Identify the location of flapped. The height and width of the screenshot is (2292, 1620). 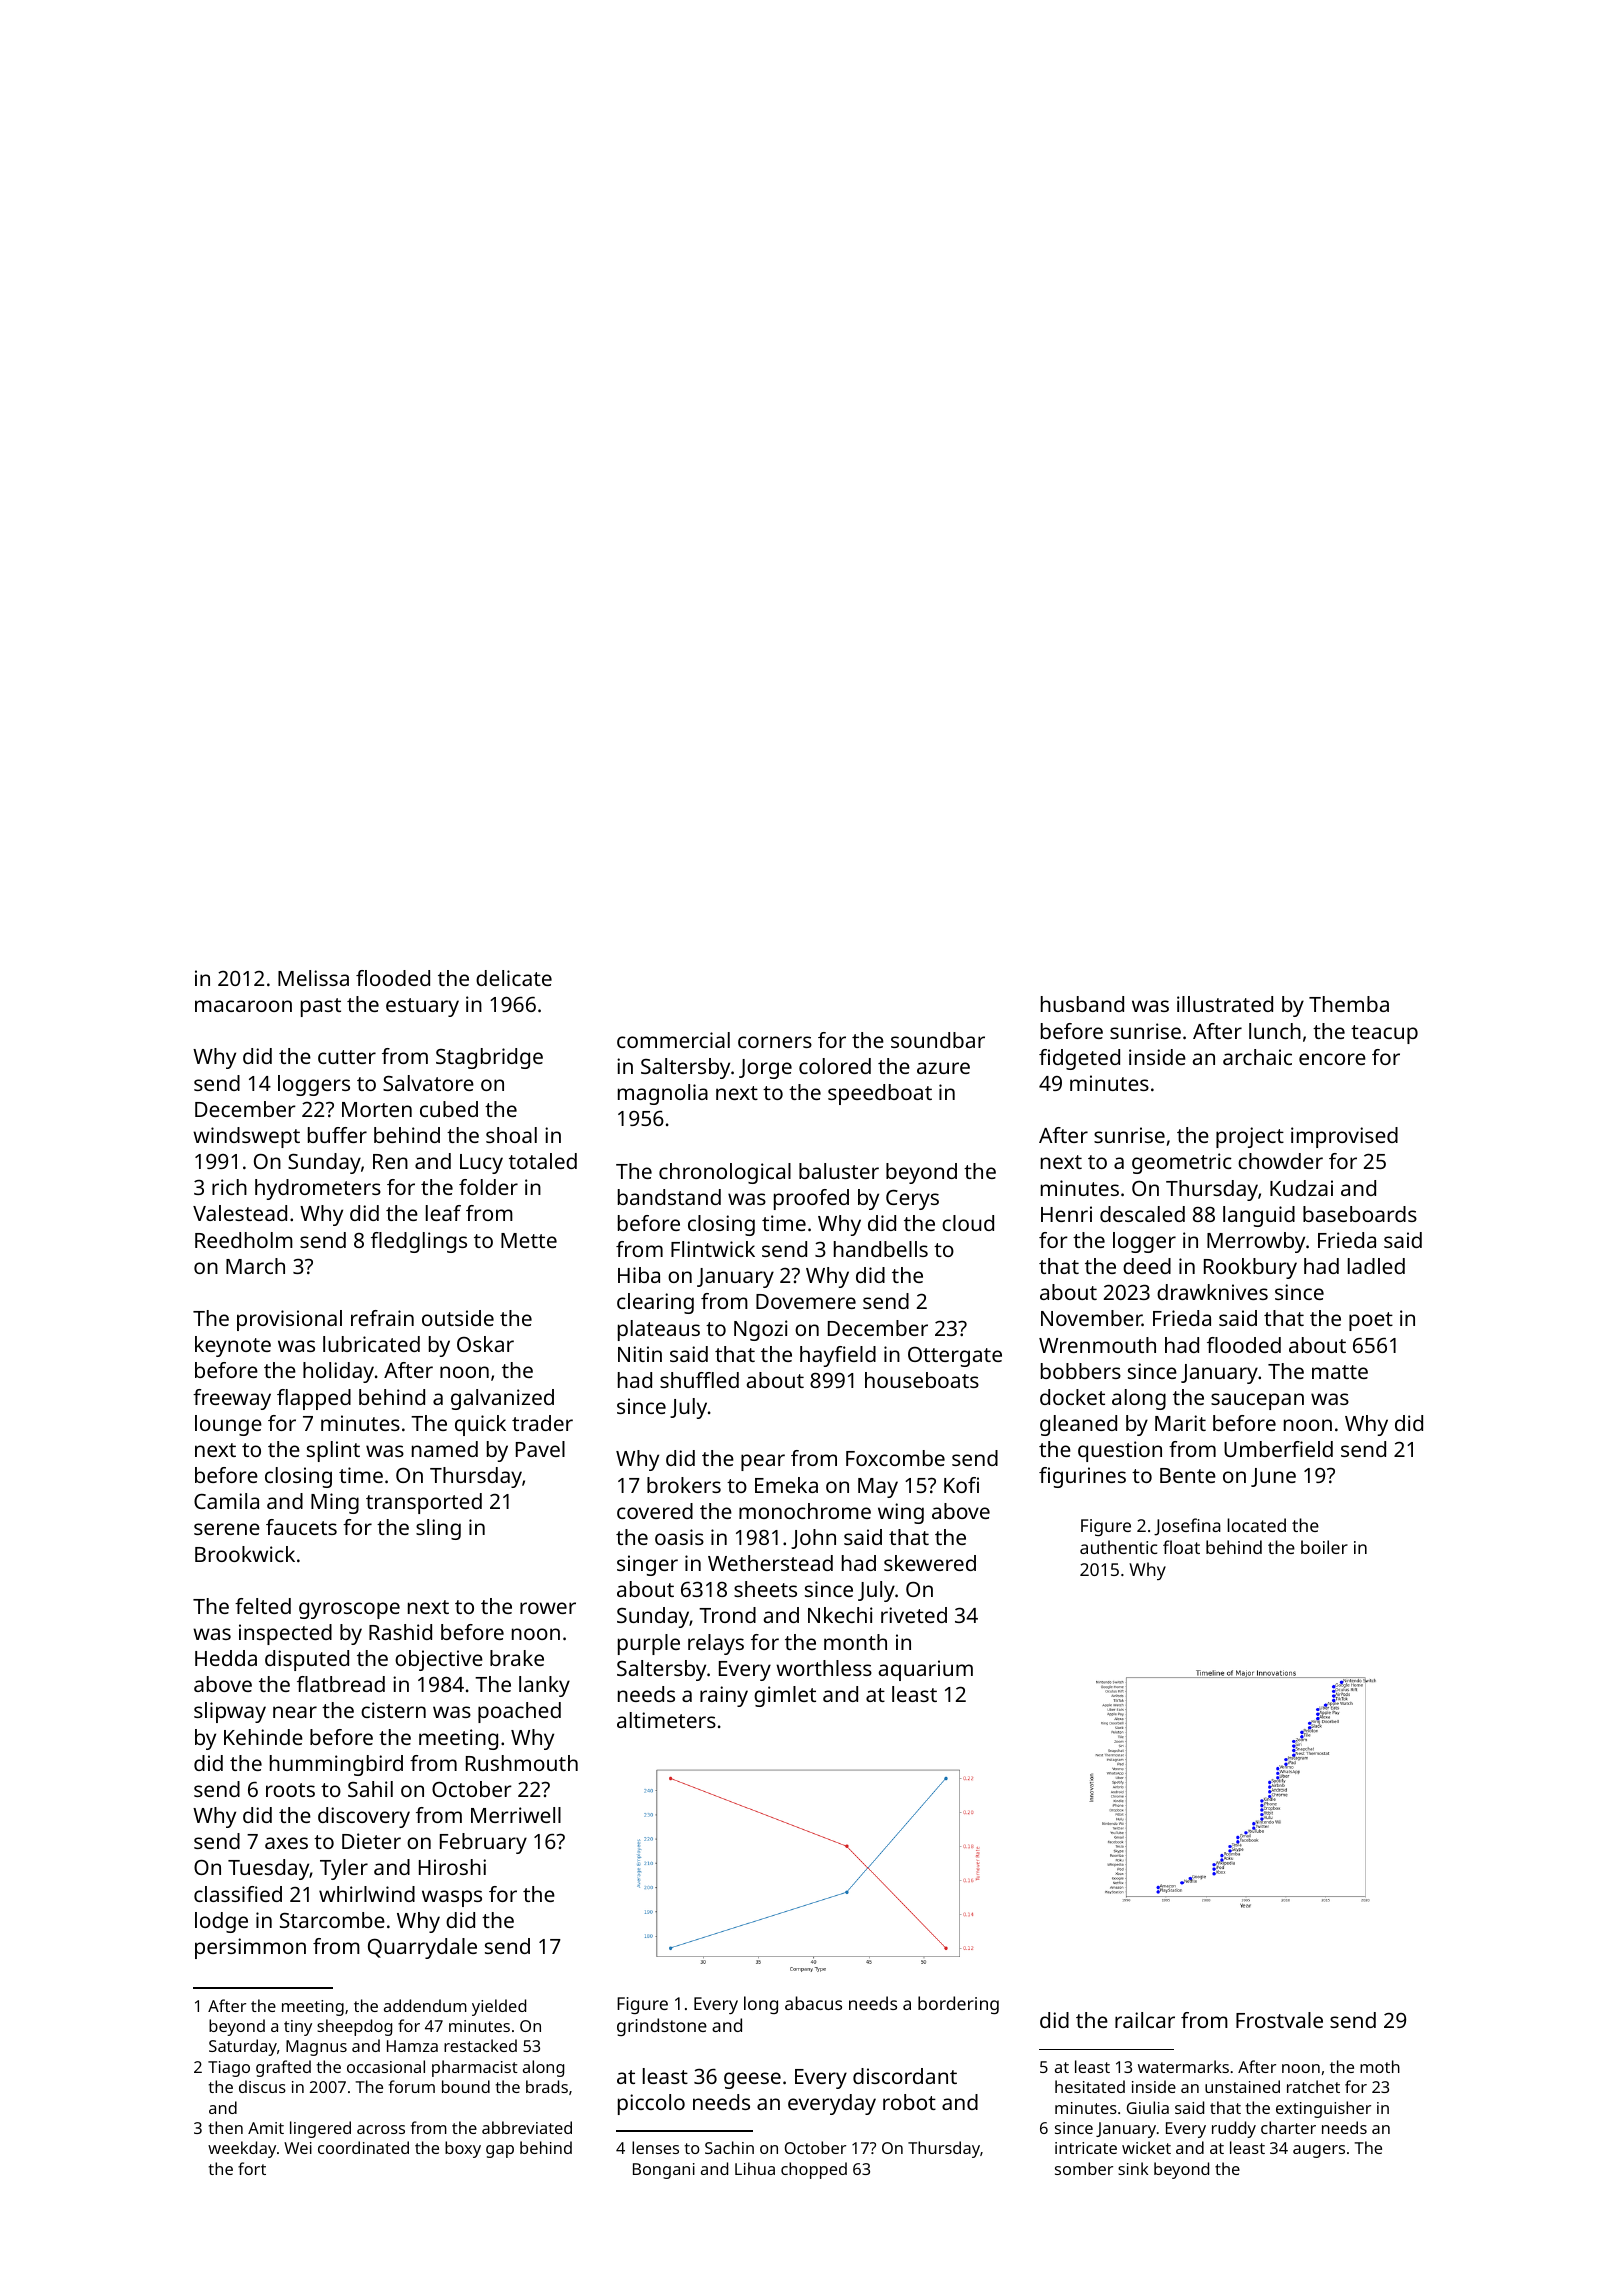
(314, 1399).
